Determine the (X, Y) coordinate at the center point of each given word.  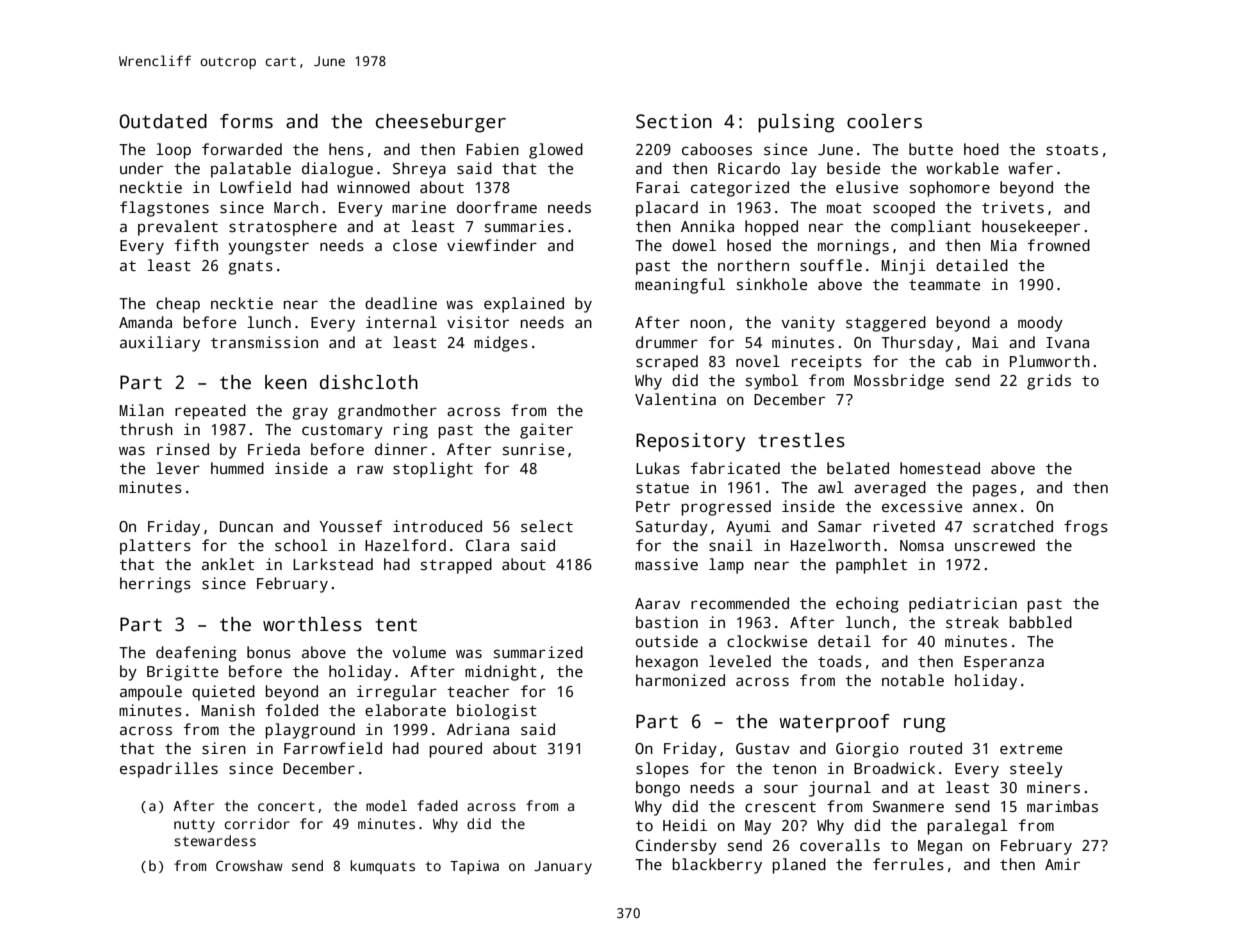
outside (667, 641)
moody (1040, 324)
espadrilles (169, 770)
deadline (401, 303)
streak (972, 622)
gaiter (546, 431)
